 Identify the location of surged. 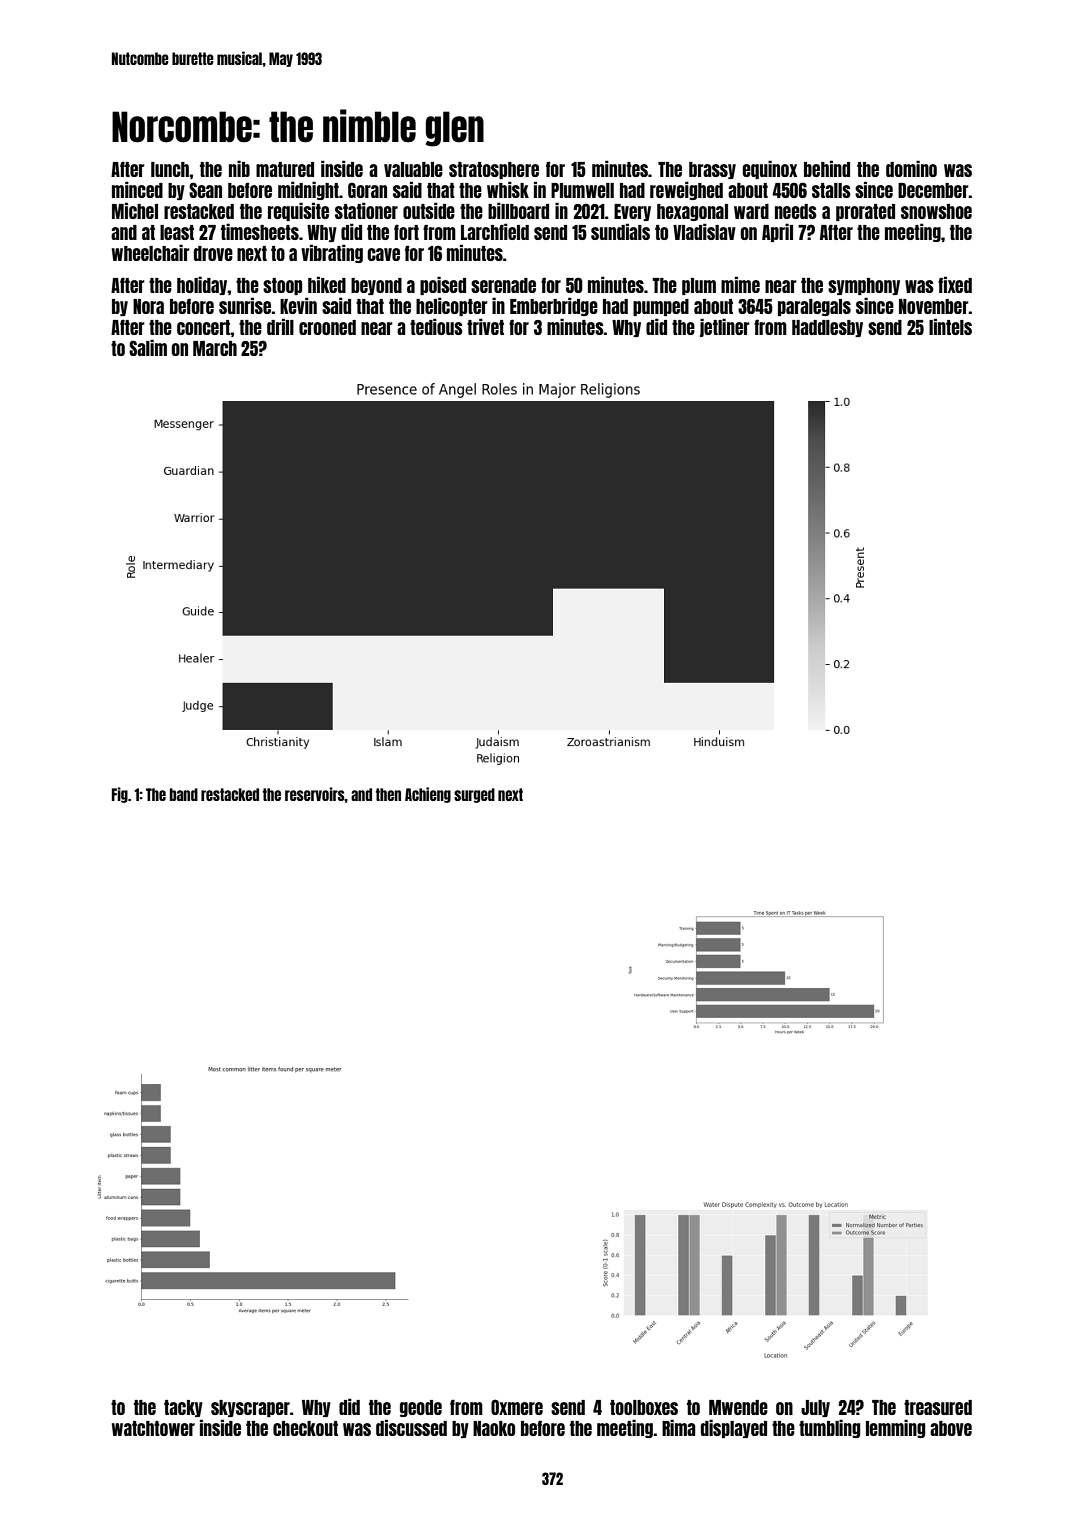
(474, 795).
